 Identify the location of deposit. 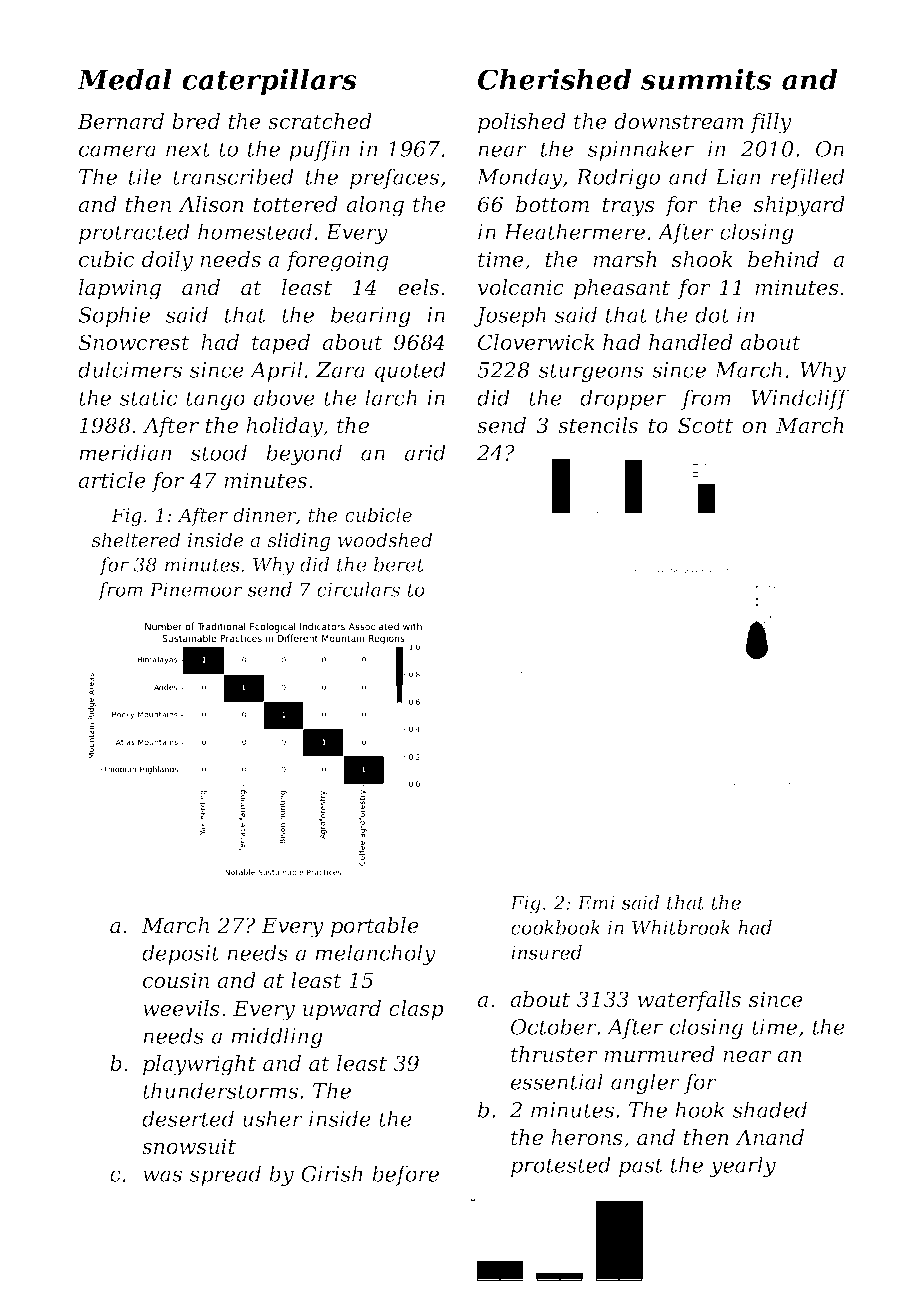
(181, 954).
